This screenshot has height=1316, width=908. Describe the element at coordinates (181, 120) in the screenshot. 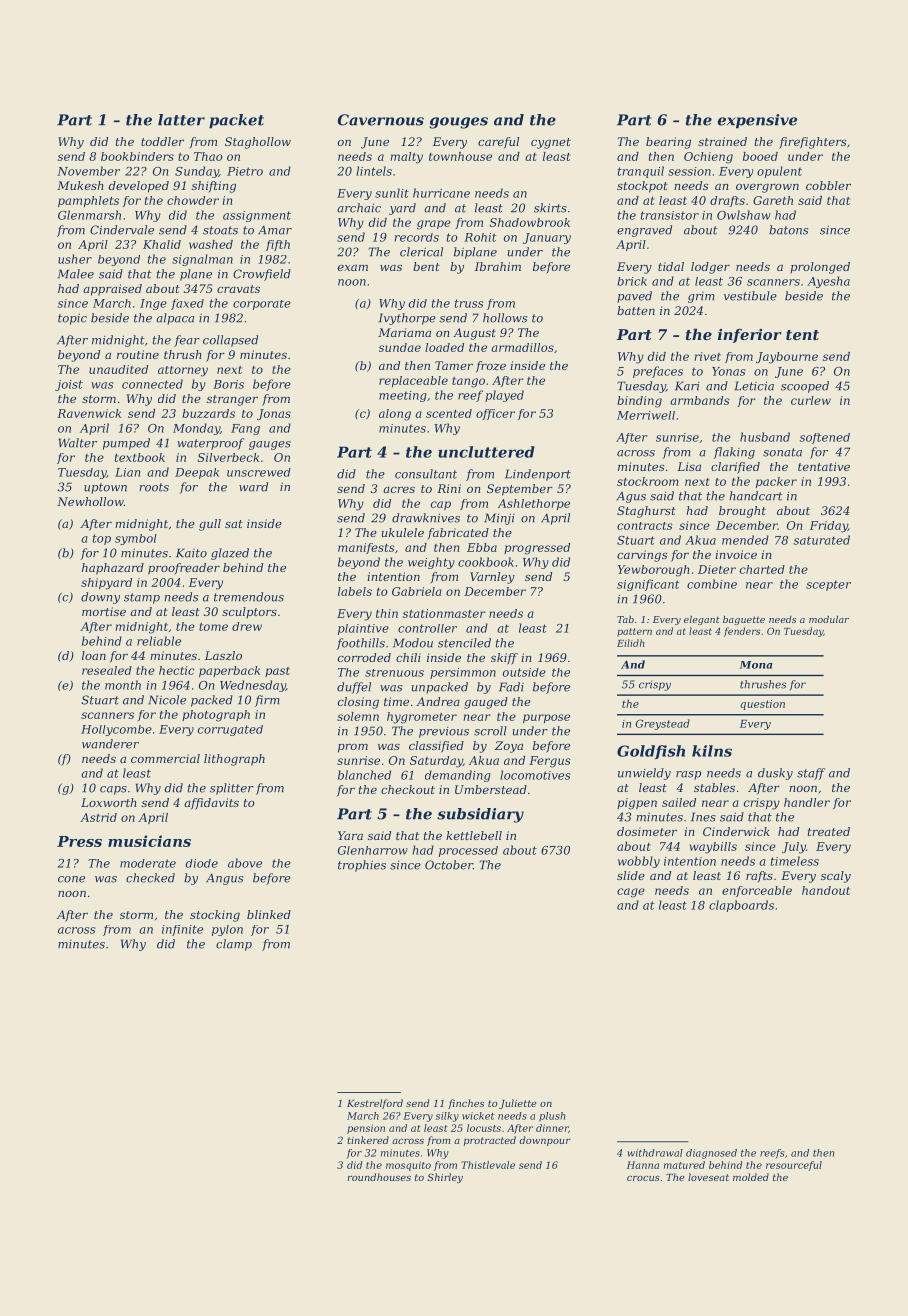

I see `latter` at that location.
